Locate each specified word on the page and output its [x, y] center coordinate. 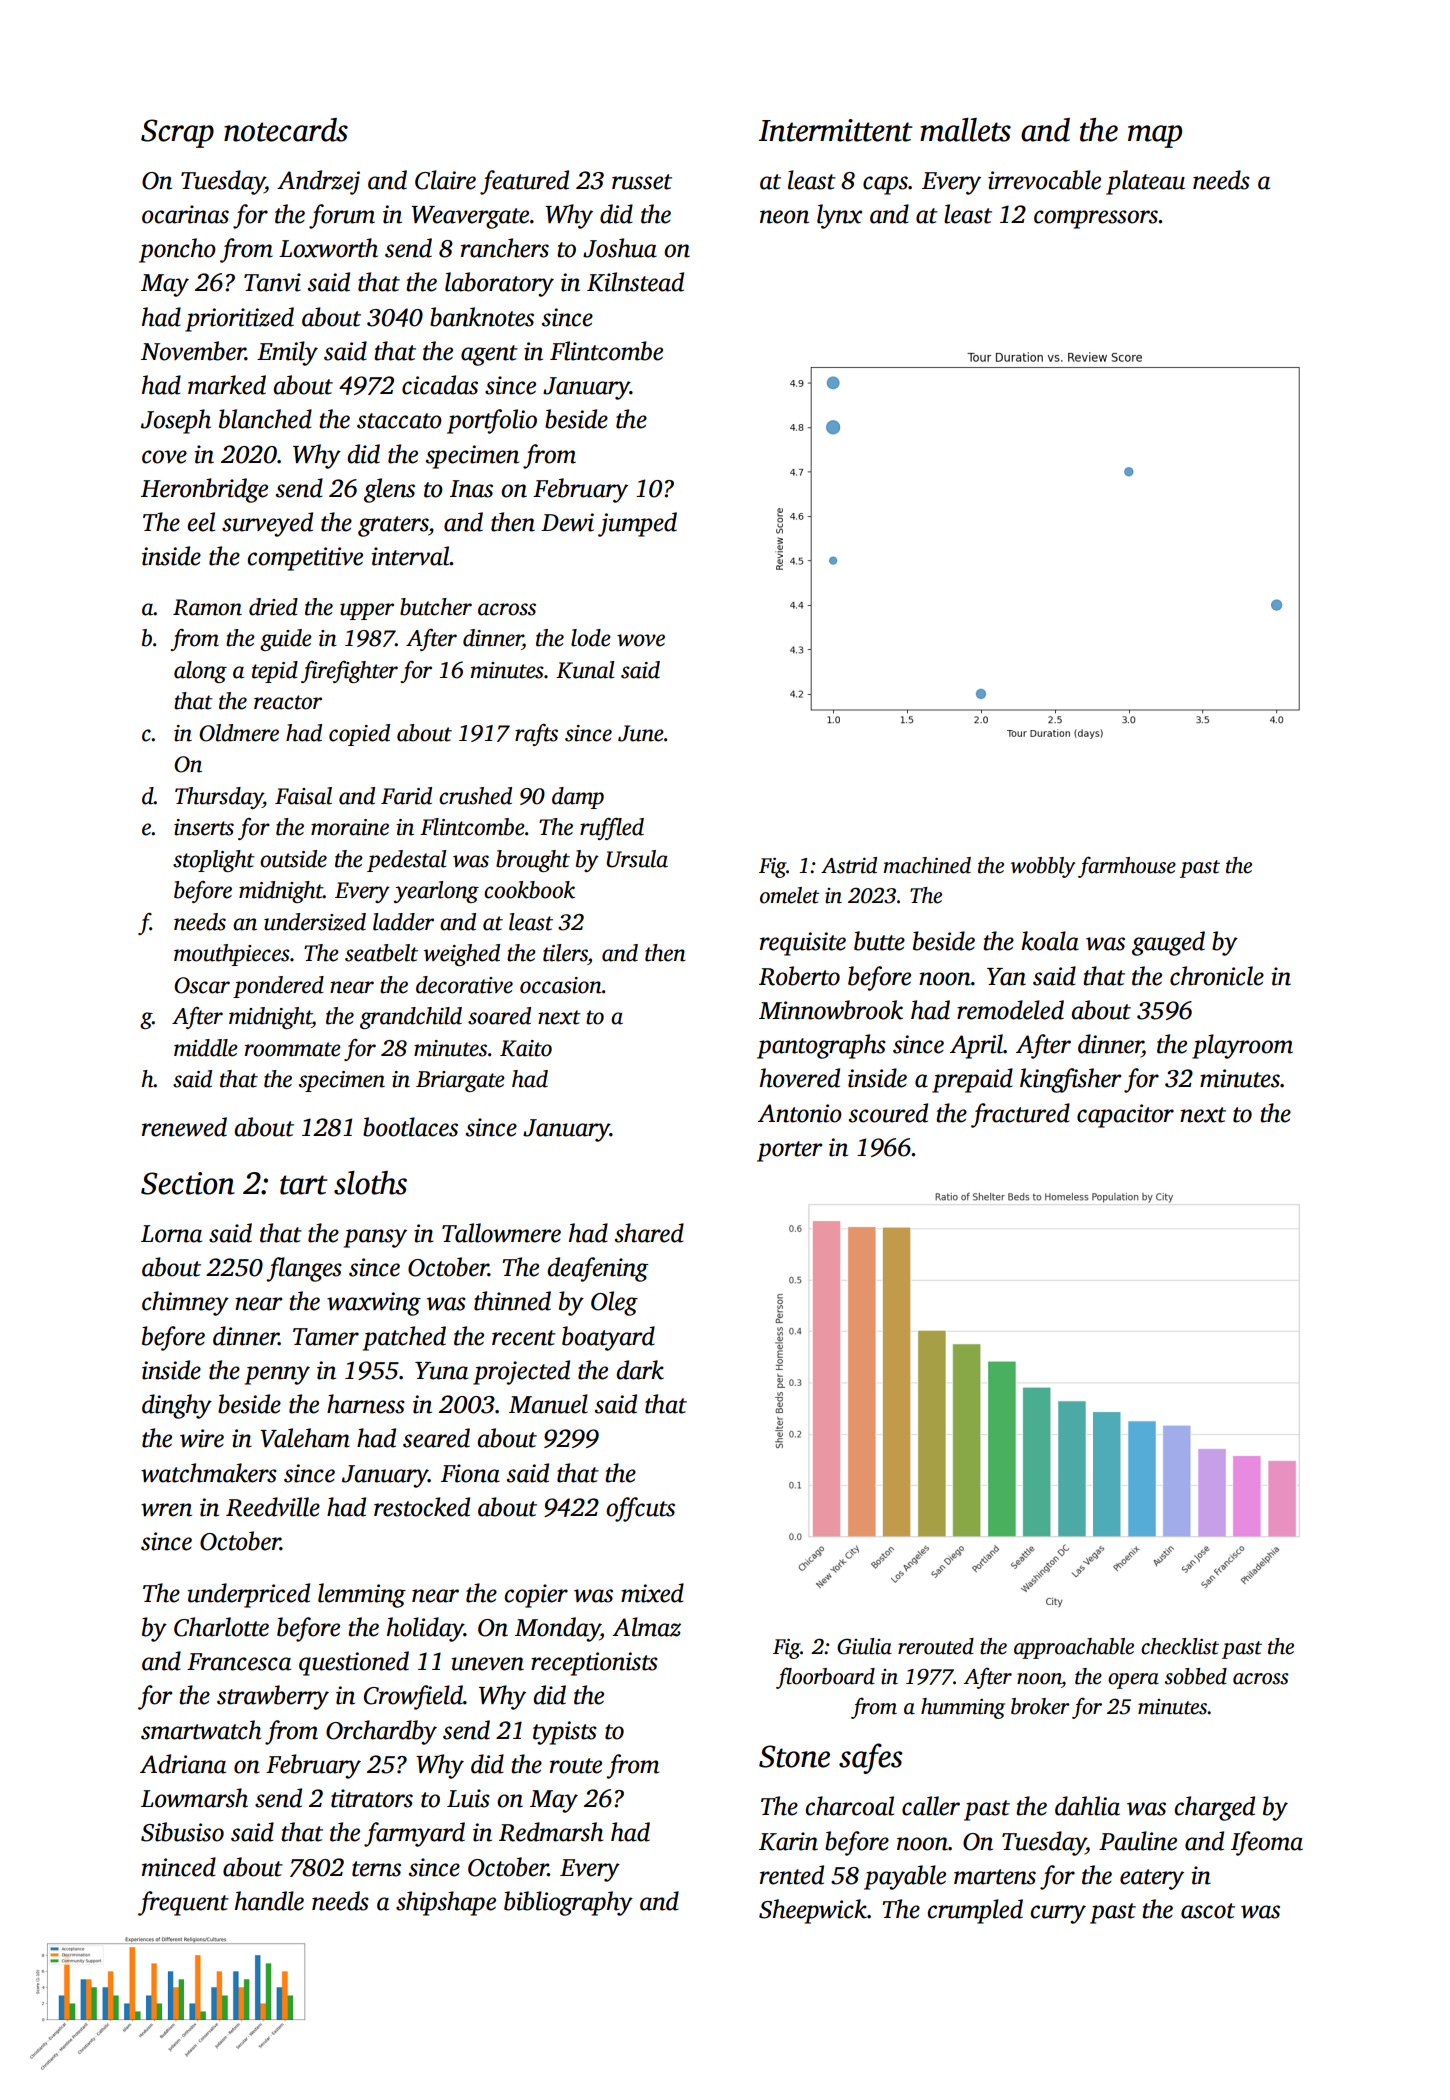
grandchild [411, 1018]
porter [790, 1151]
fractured [1020, 1115]
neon [784, 217]
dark [640, 1370]
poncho [177, 250]
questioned [354, 1663]
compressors [1096, 219]
